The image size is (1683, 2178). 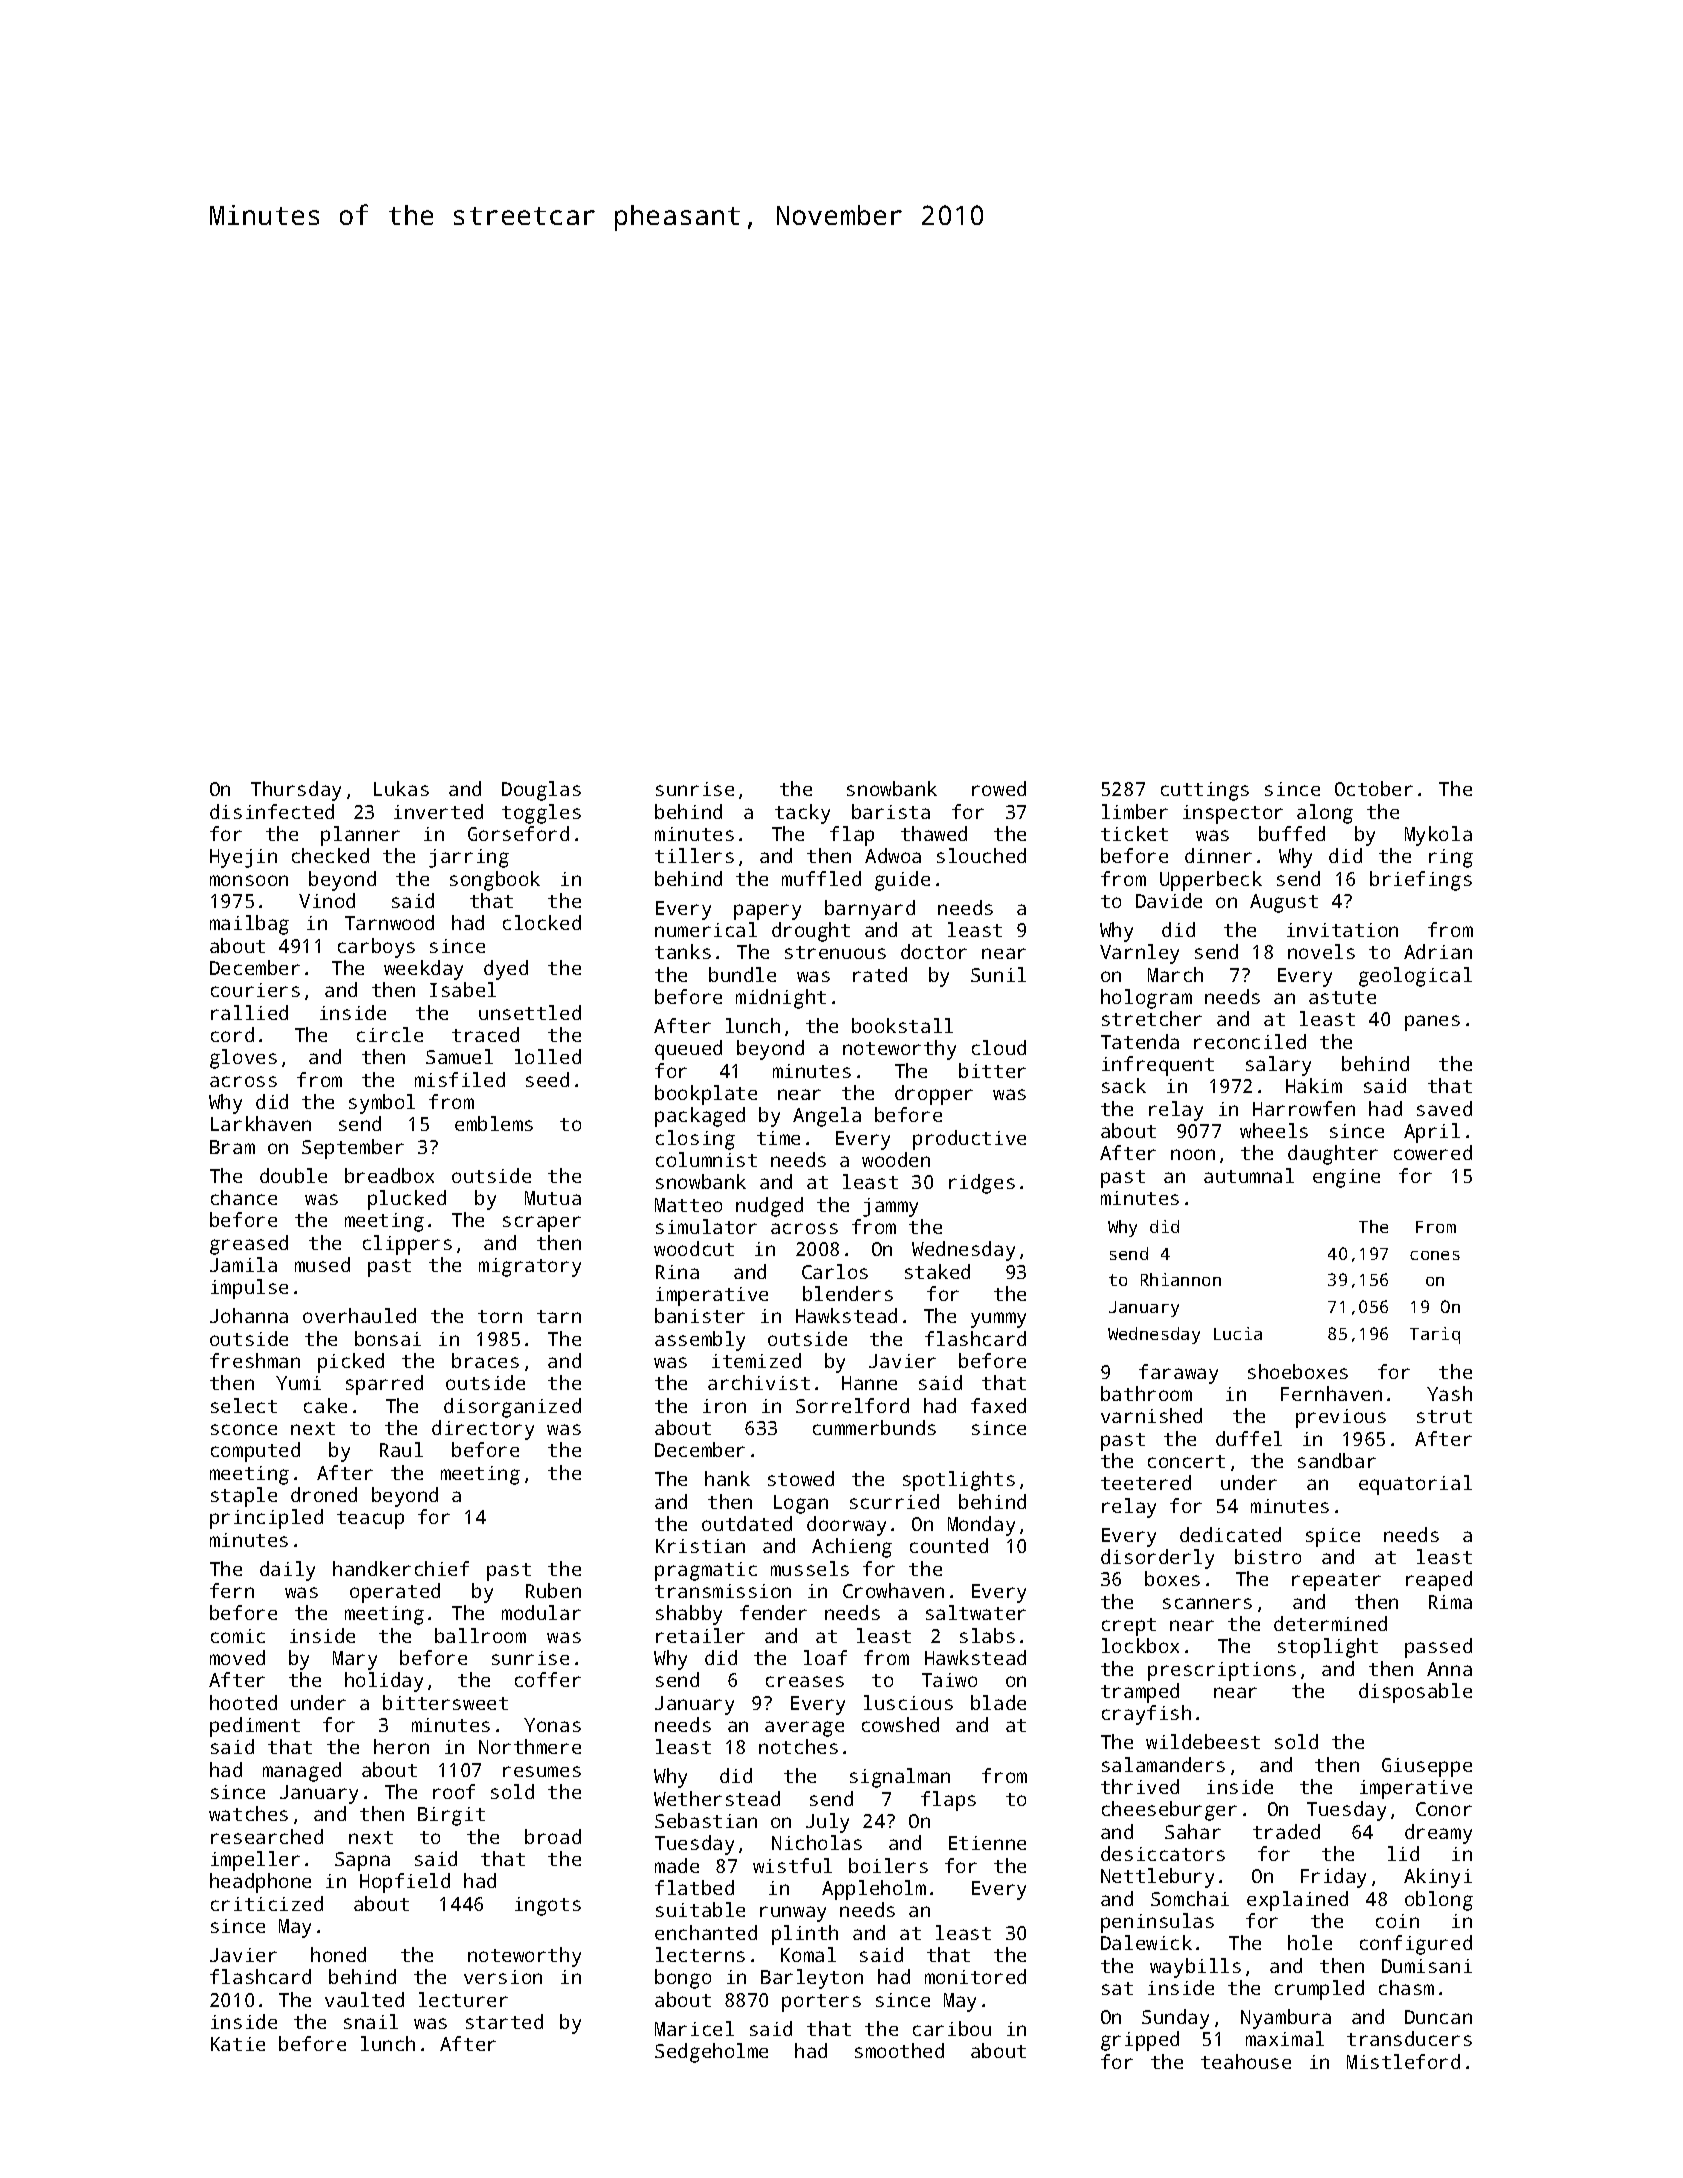 What do you see at coordinates (1238, 1333) in the page?
I see `Lucia` at bounding box center [1238, 1333].
